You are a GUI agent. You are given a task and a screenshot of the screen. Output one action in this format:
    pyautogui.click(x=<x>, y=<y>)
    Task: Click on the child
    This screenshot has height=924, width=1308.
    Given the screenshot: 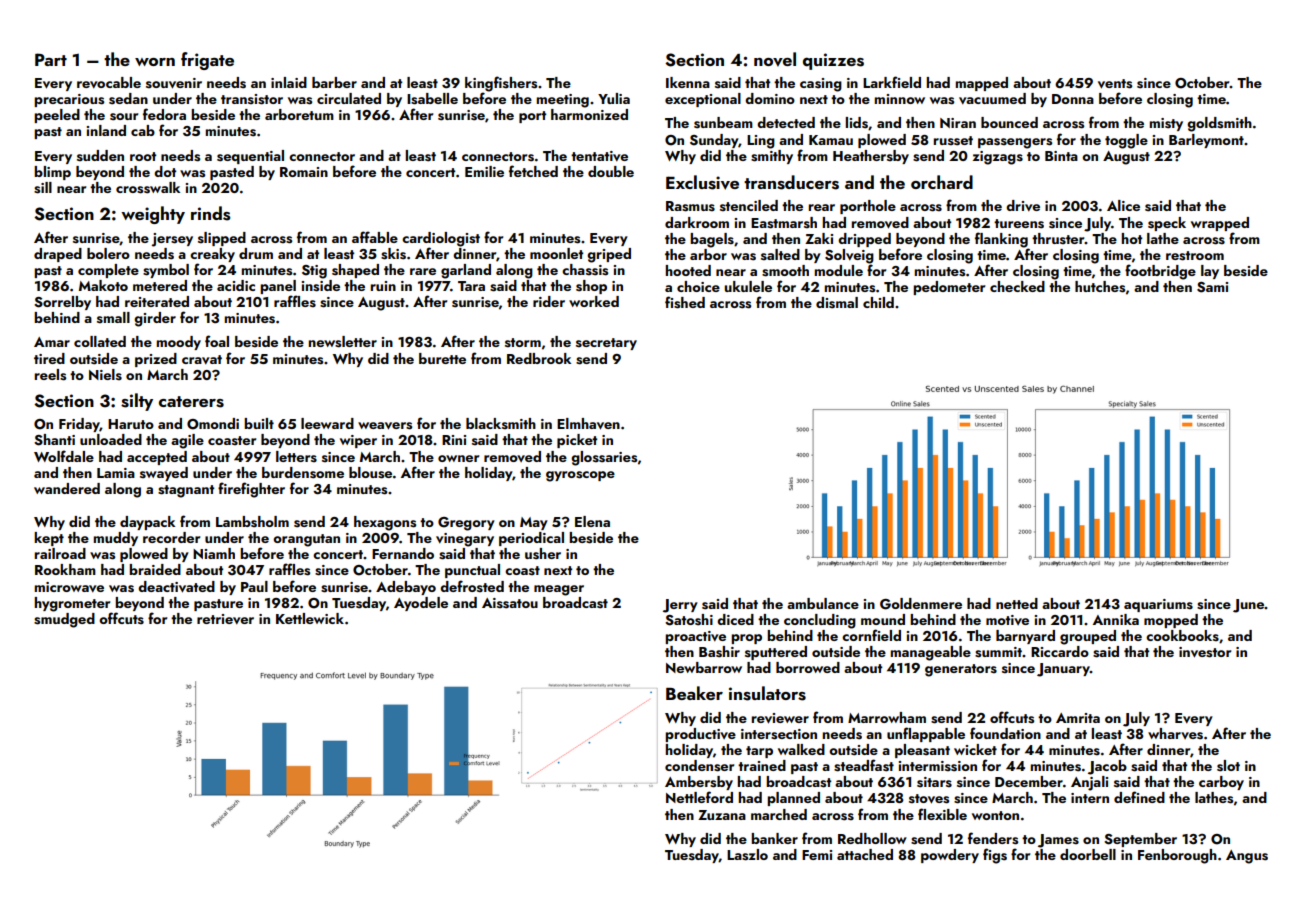 What is the action you would take?
    pyautogui.click(x=878, y=302)
